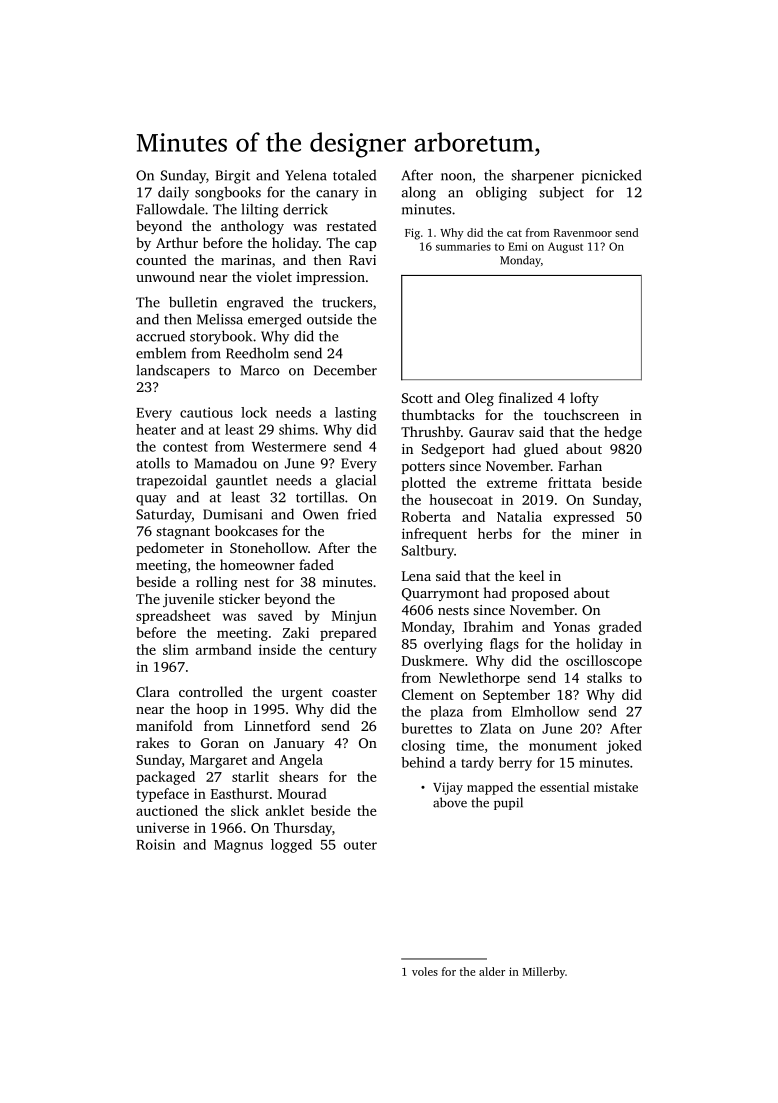 This screenshot has width=778, height=1103. I want to click on voles, so click(425, 971).
